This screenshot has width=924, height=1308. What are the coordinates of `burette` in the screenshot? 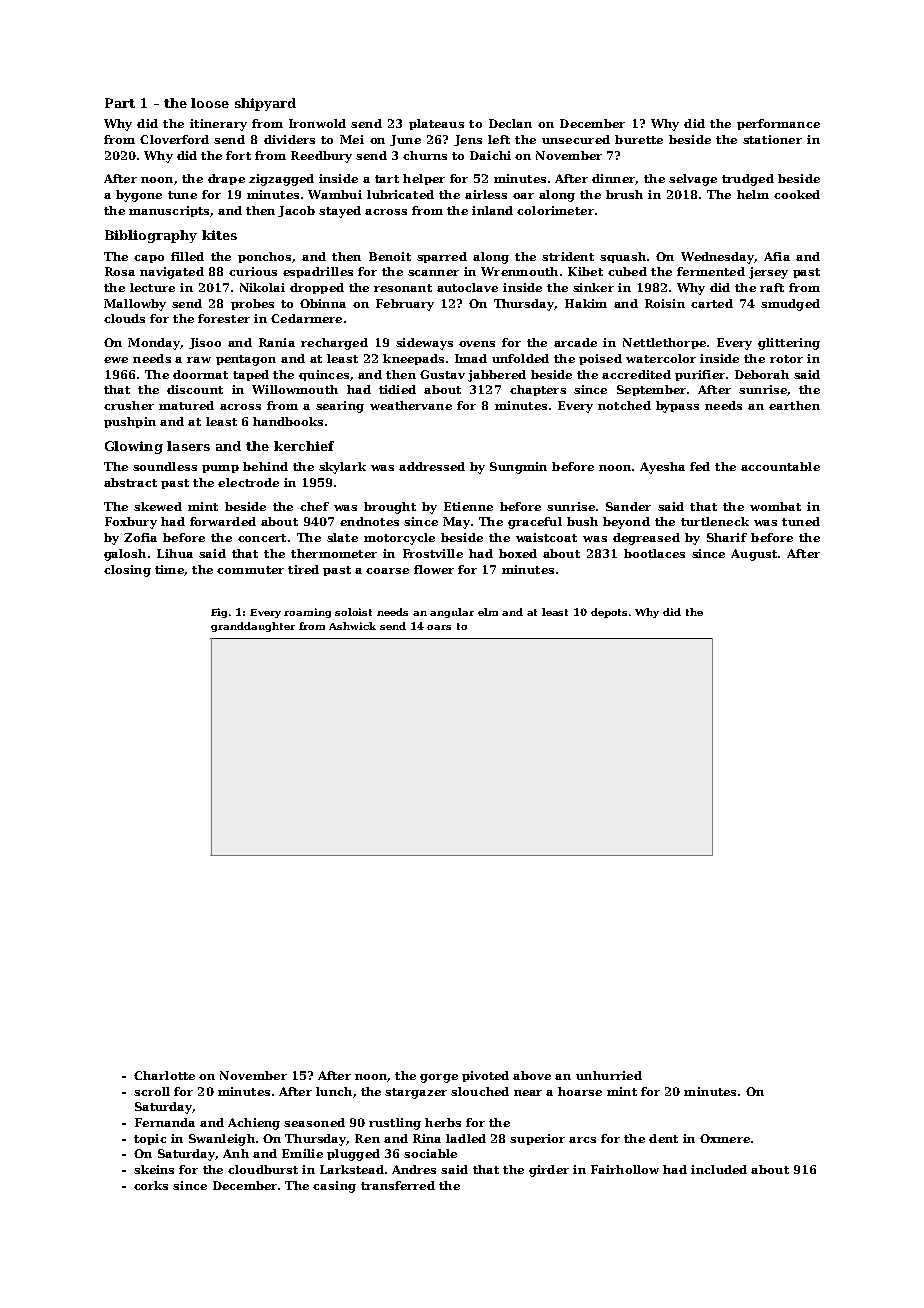 It's located at (639, 139).
